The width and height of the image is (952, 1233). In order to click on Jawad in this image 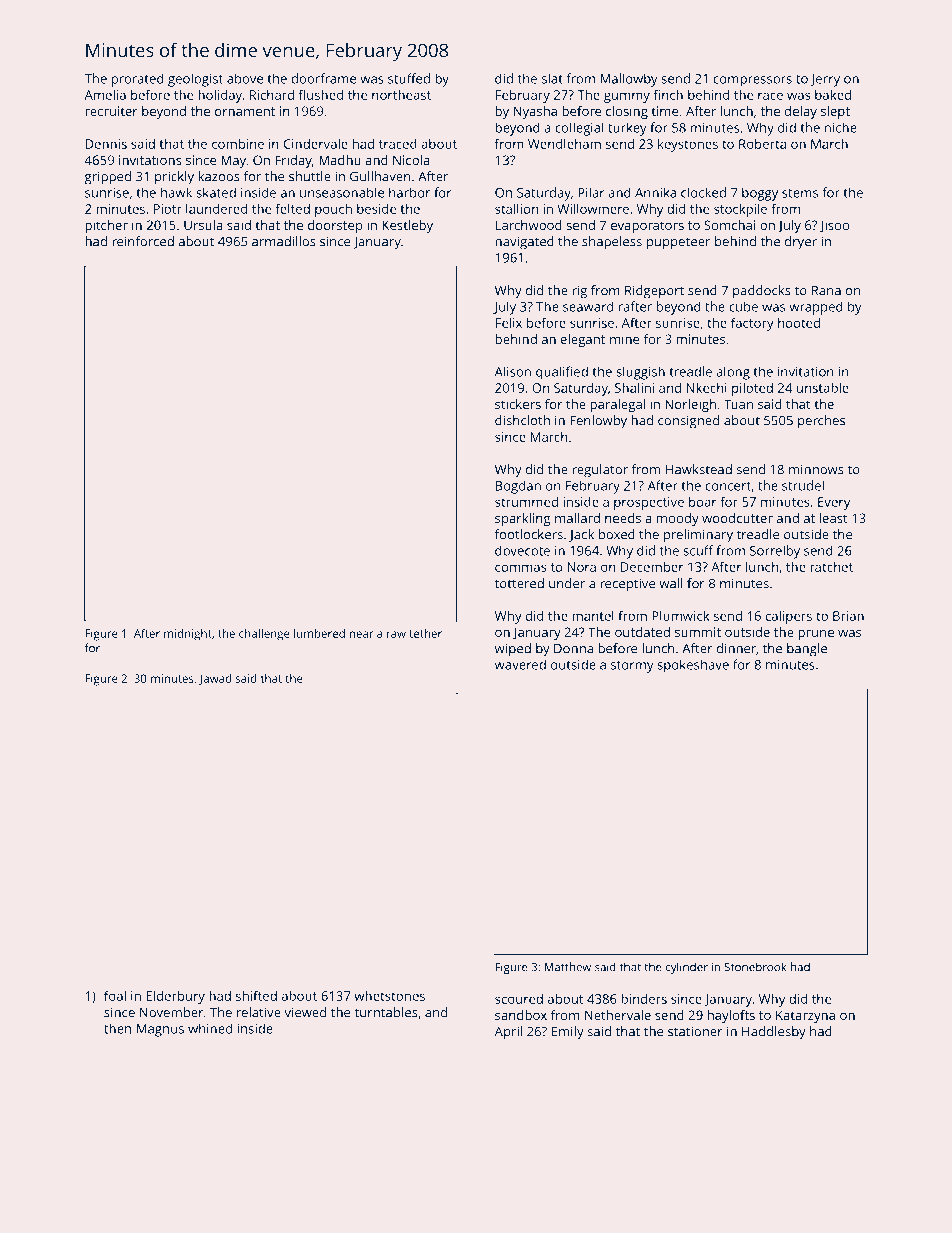, I will do `click(215, 679)`.
